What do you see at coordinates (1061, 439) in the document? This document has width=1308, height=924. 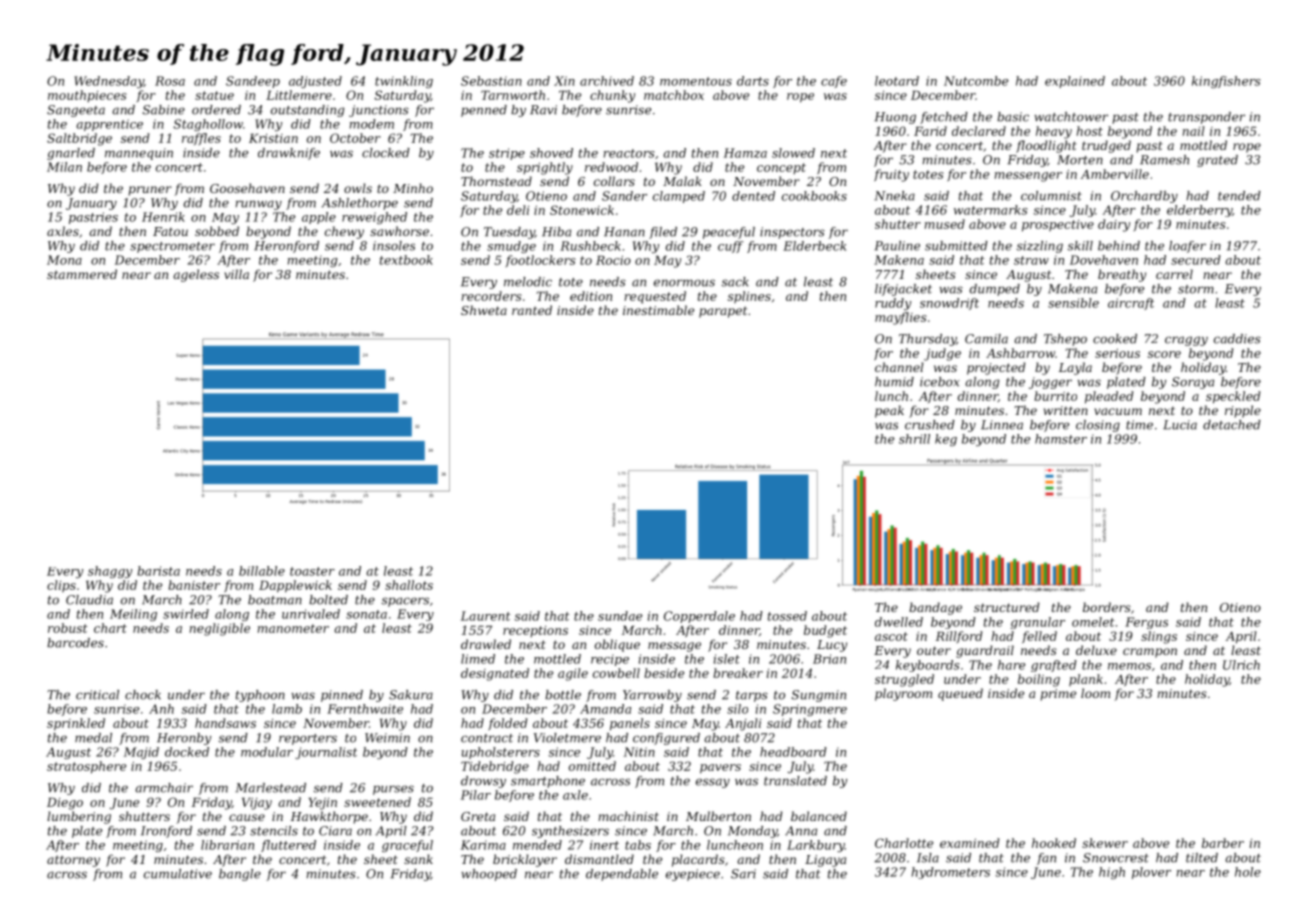 I see `hamster` at bounding box center [1061, 439].
